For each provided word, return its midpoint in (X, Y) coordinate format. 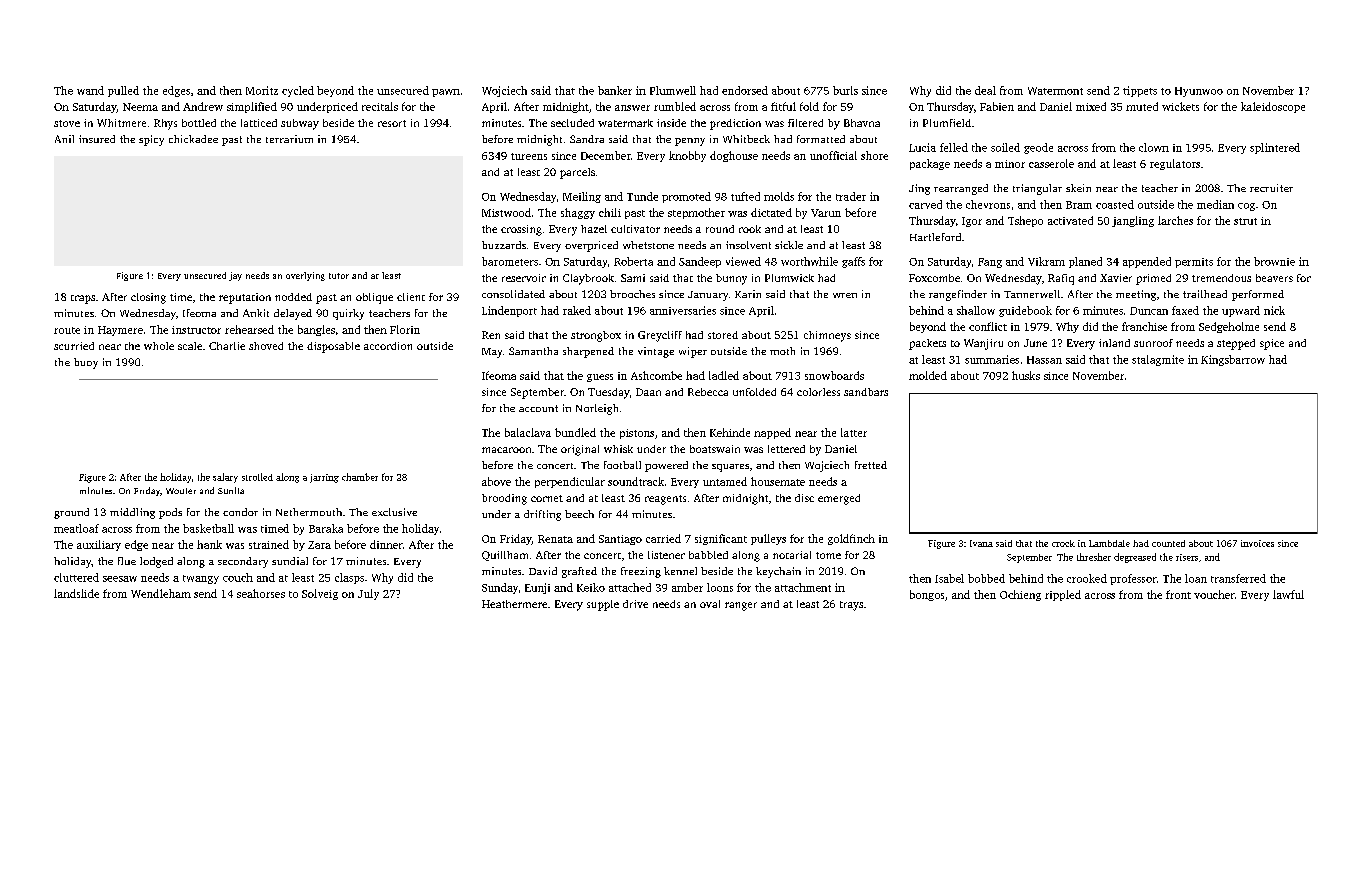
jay (235, 276)
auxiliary (99, 545)
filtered (805, 123)
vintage (656, 352)
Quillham (505, 556)
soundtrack (636, 481)
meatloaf (76, 528)
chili (610, 212)
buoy (86, 363)
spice (1272, 344)
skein (1078, 188)
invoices (1257, 543)
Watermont (1055, 91)
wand (90, 90)
